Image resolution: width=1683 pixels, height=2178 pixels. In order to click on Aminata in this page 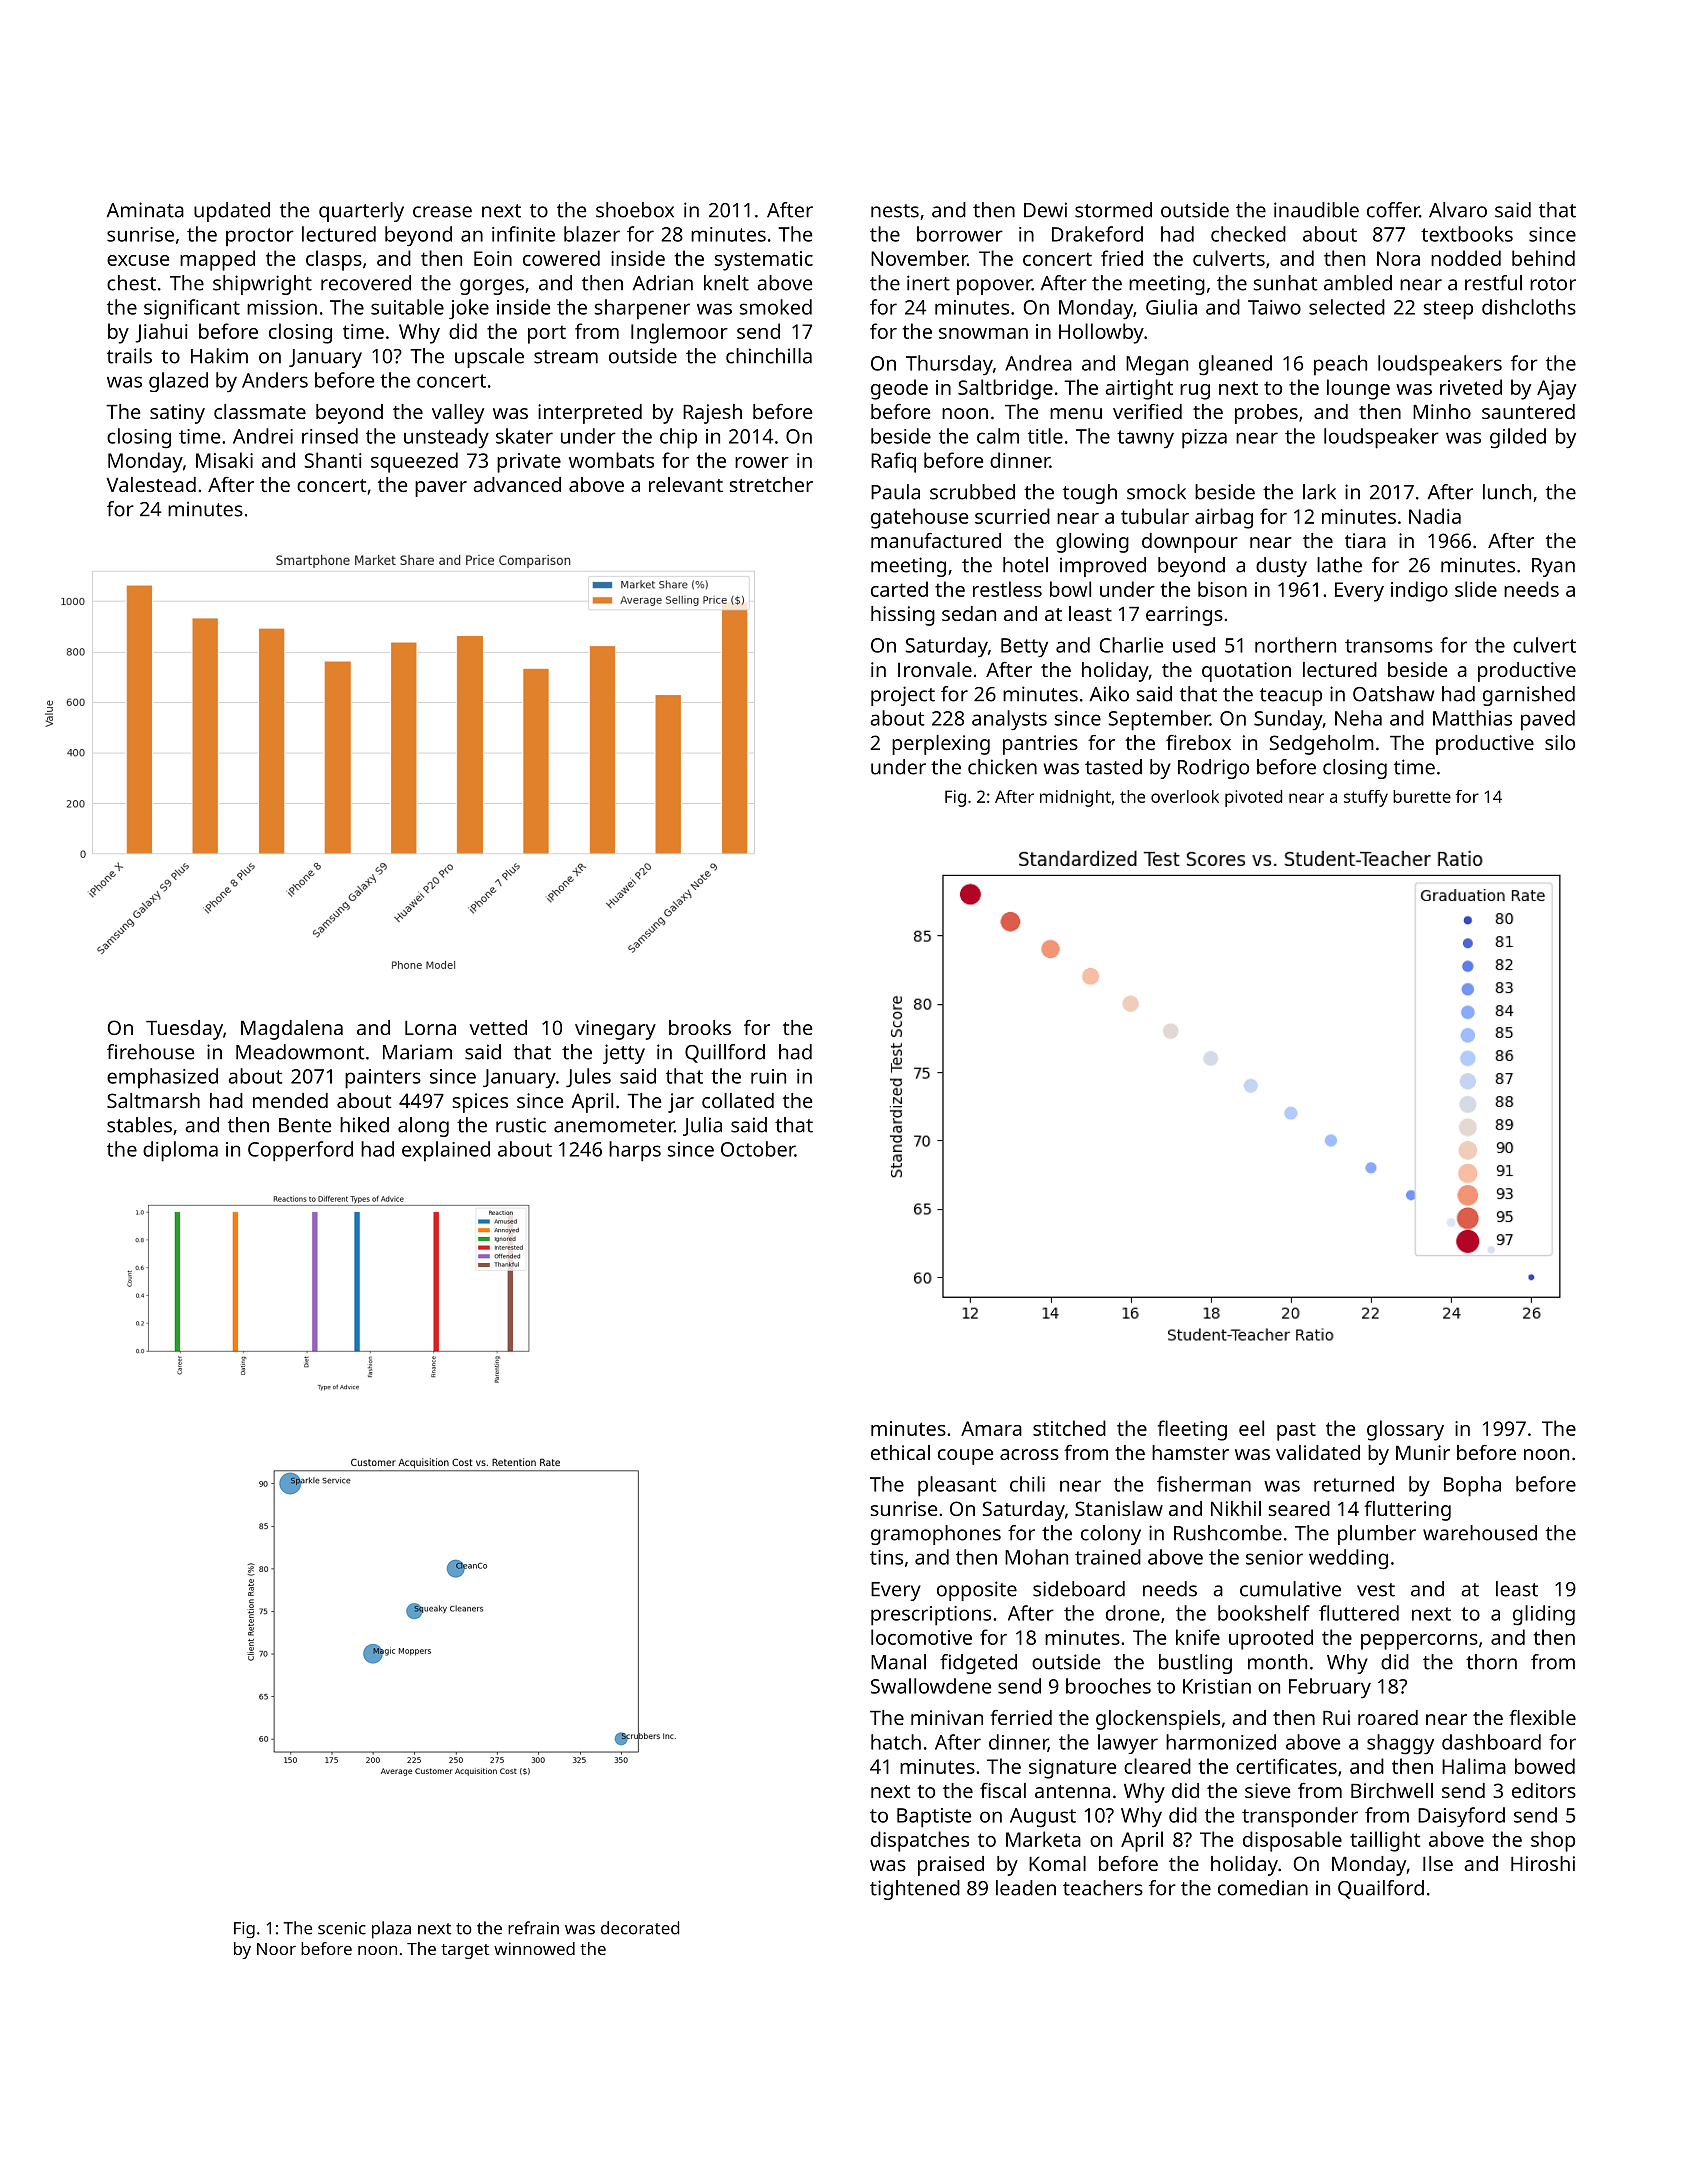, I will do `click(145, 210)`.
